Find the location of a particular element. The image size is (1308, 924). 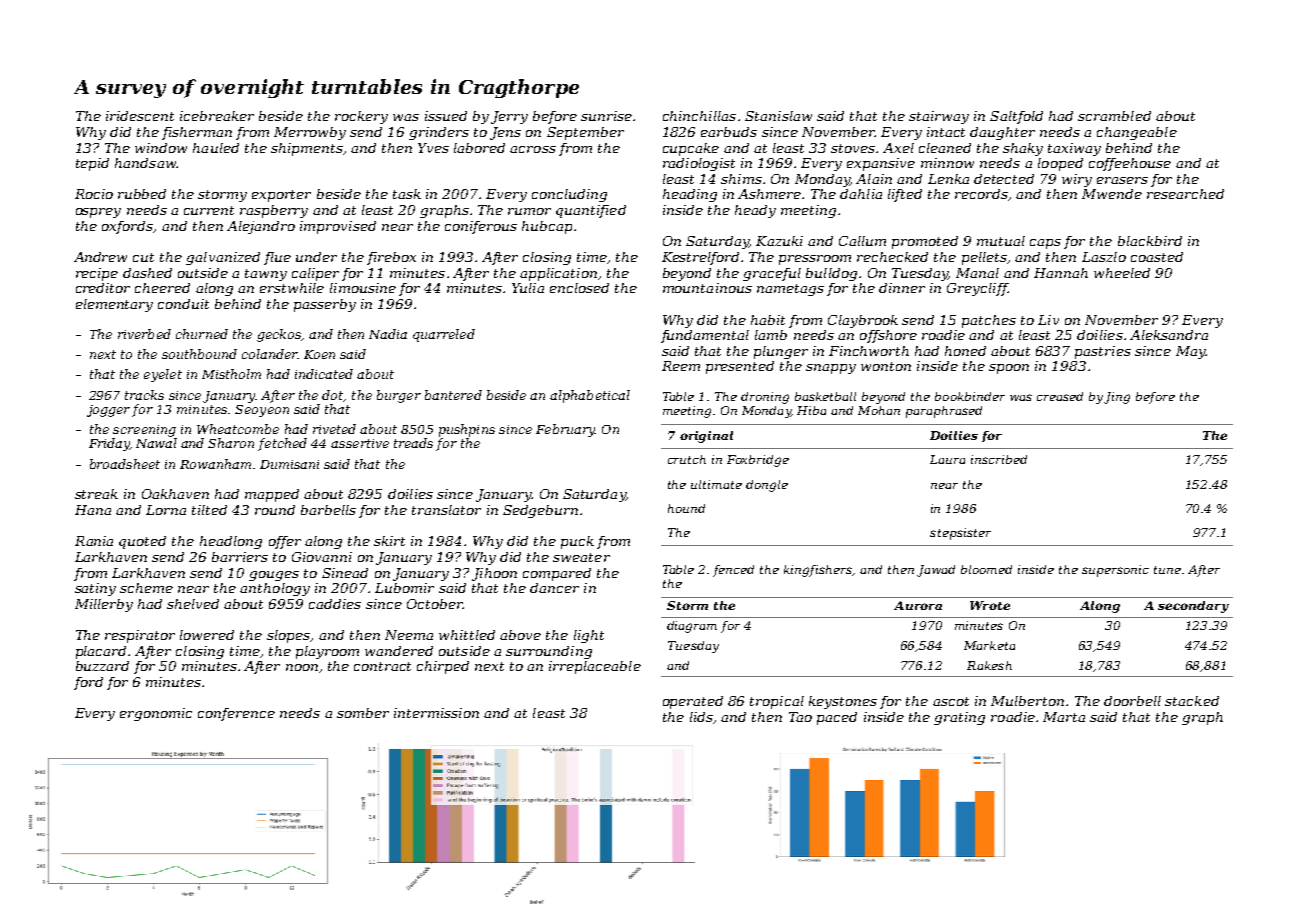

indicated is located at coordinates (324, 374).
